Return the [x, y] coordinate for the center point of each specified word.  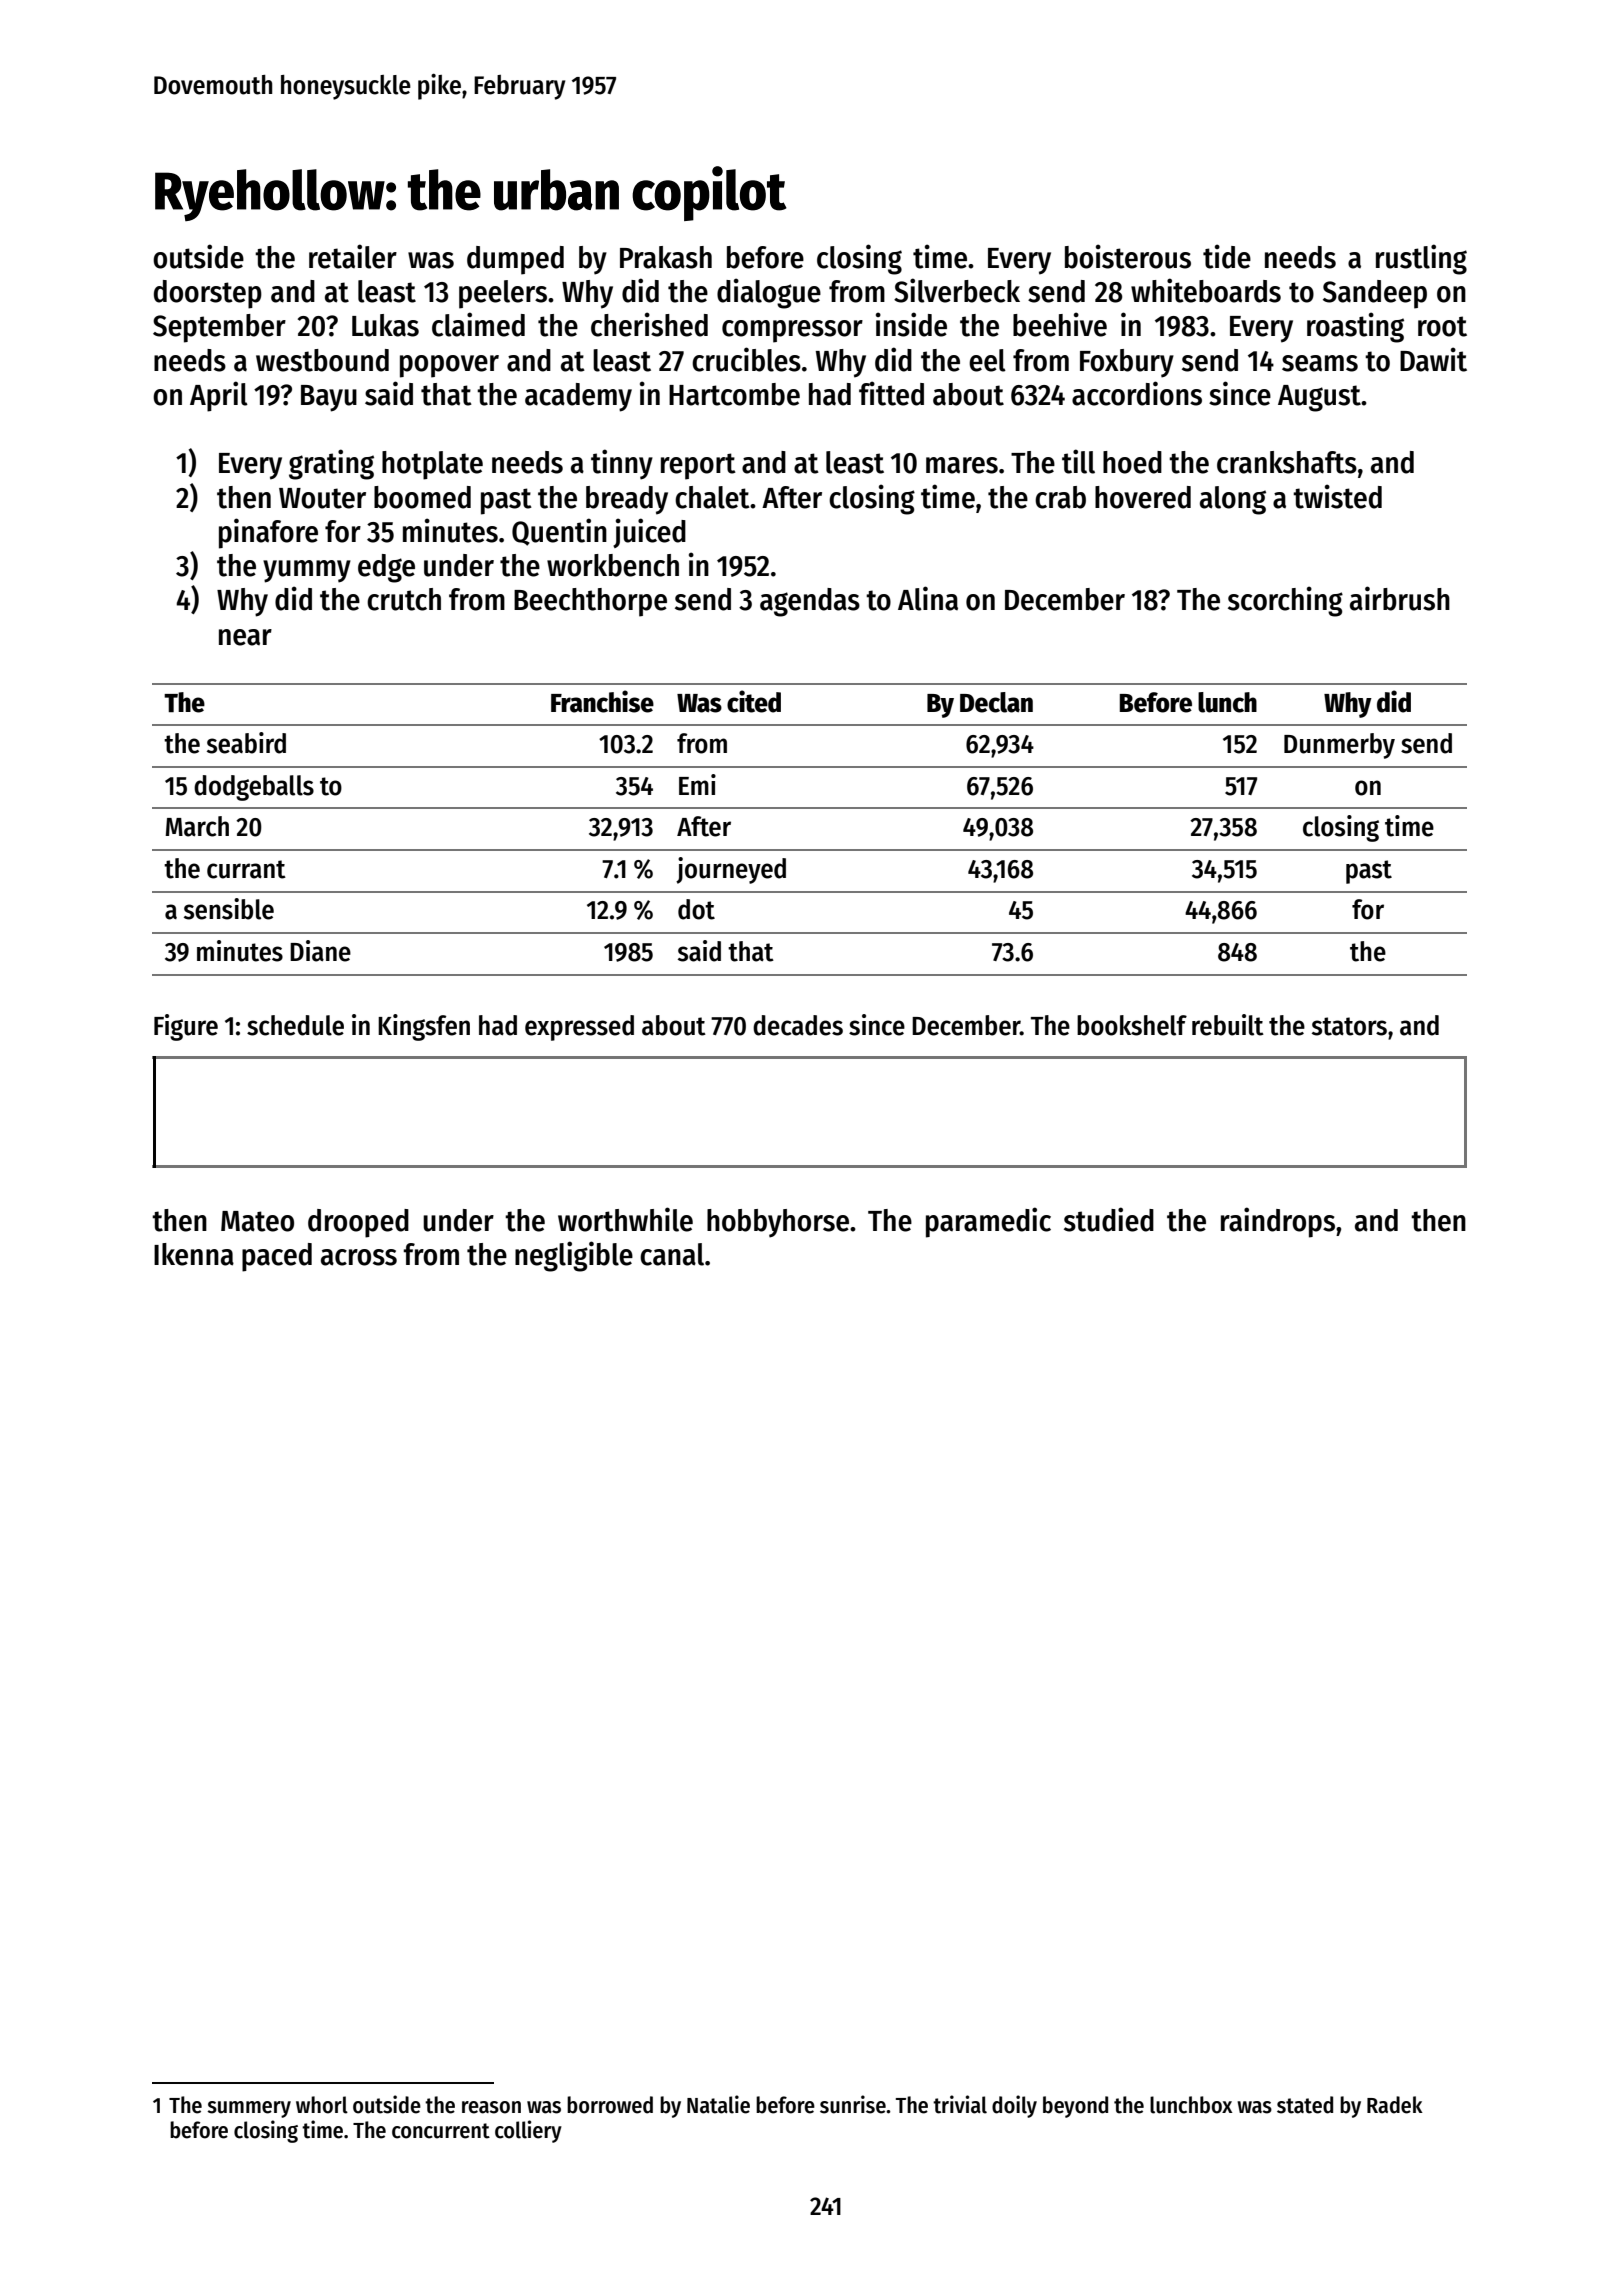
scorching [1285, 601]
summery [249, 2109]
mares [962, 465]
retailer [353, 256]
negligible [574, 1256]
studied [1109, 1219]
